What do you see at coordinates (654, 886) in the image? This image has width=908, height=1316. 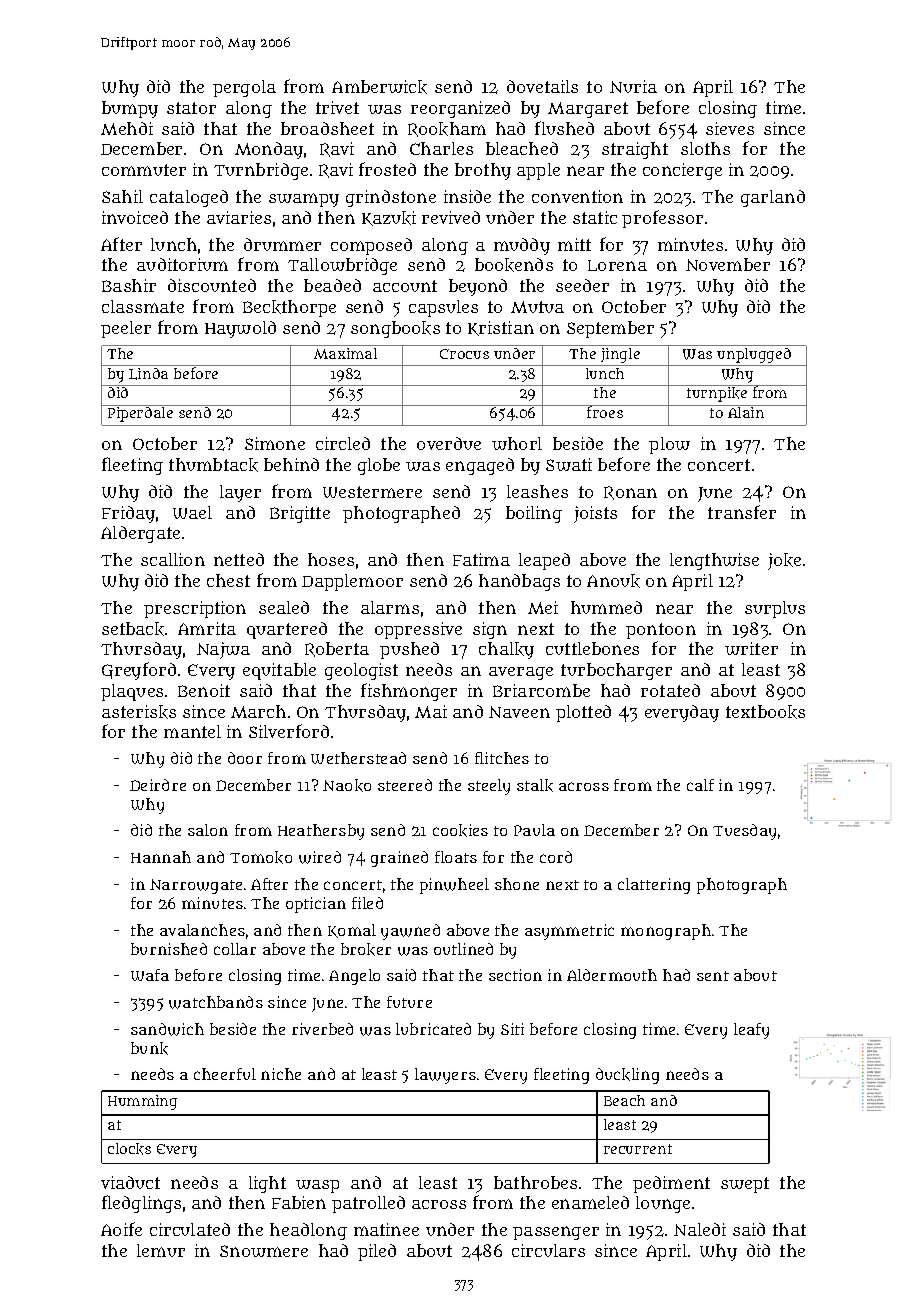 I see `clattering` at bounding box center [654, 886].
